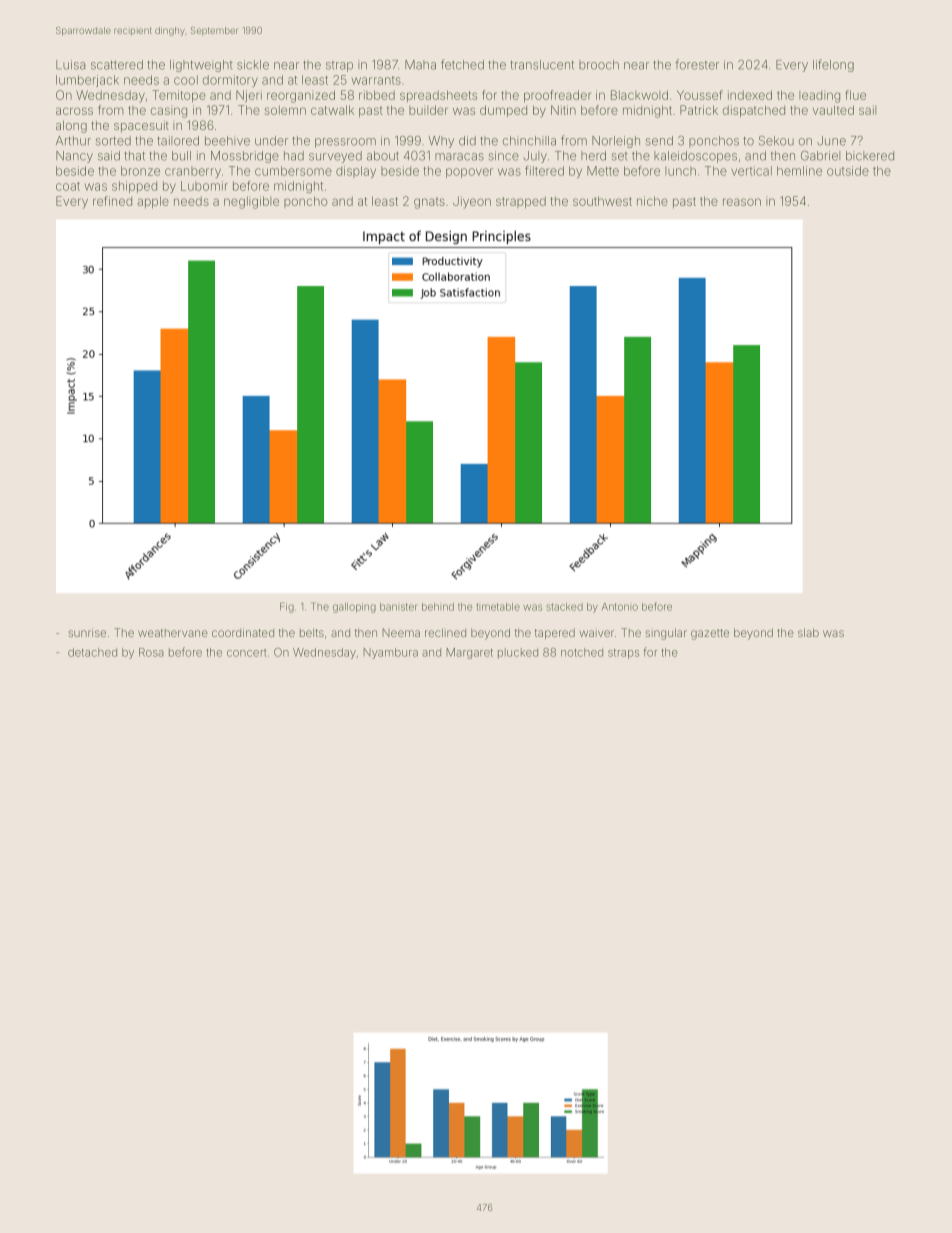 This screenshot has width=952, height=1233. I want to click on Antonio, so click(620, 607).
